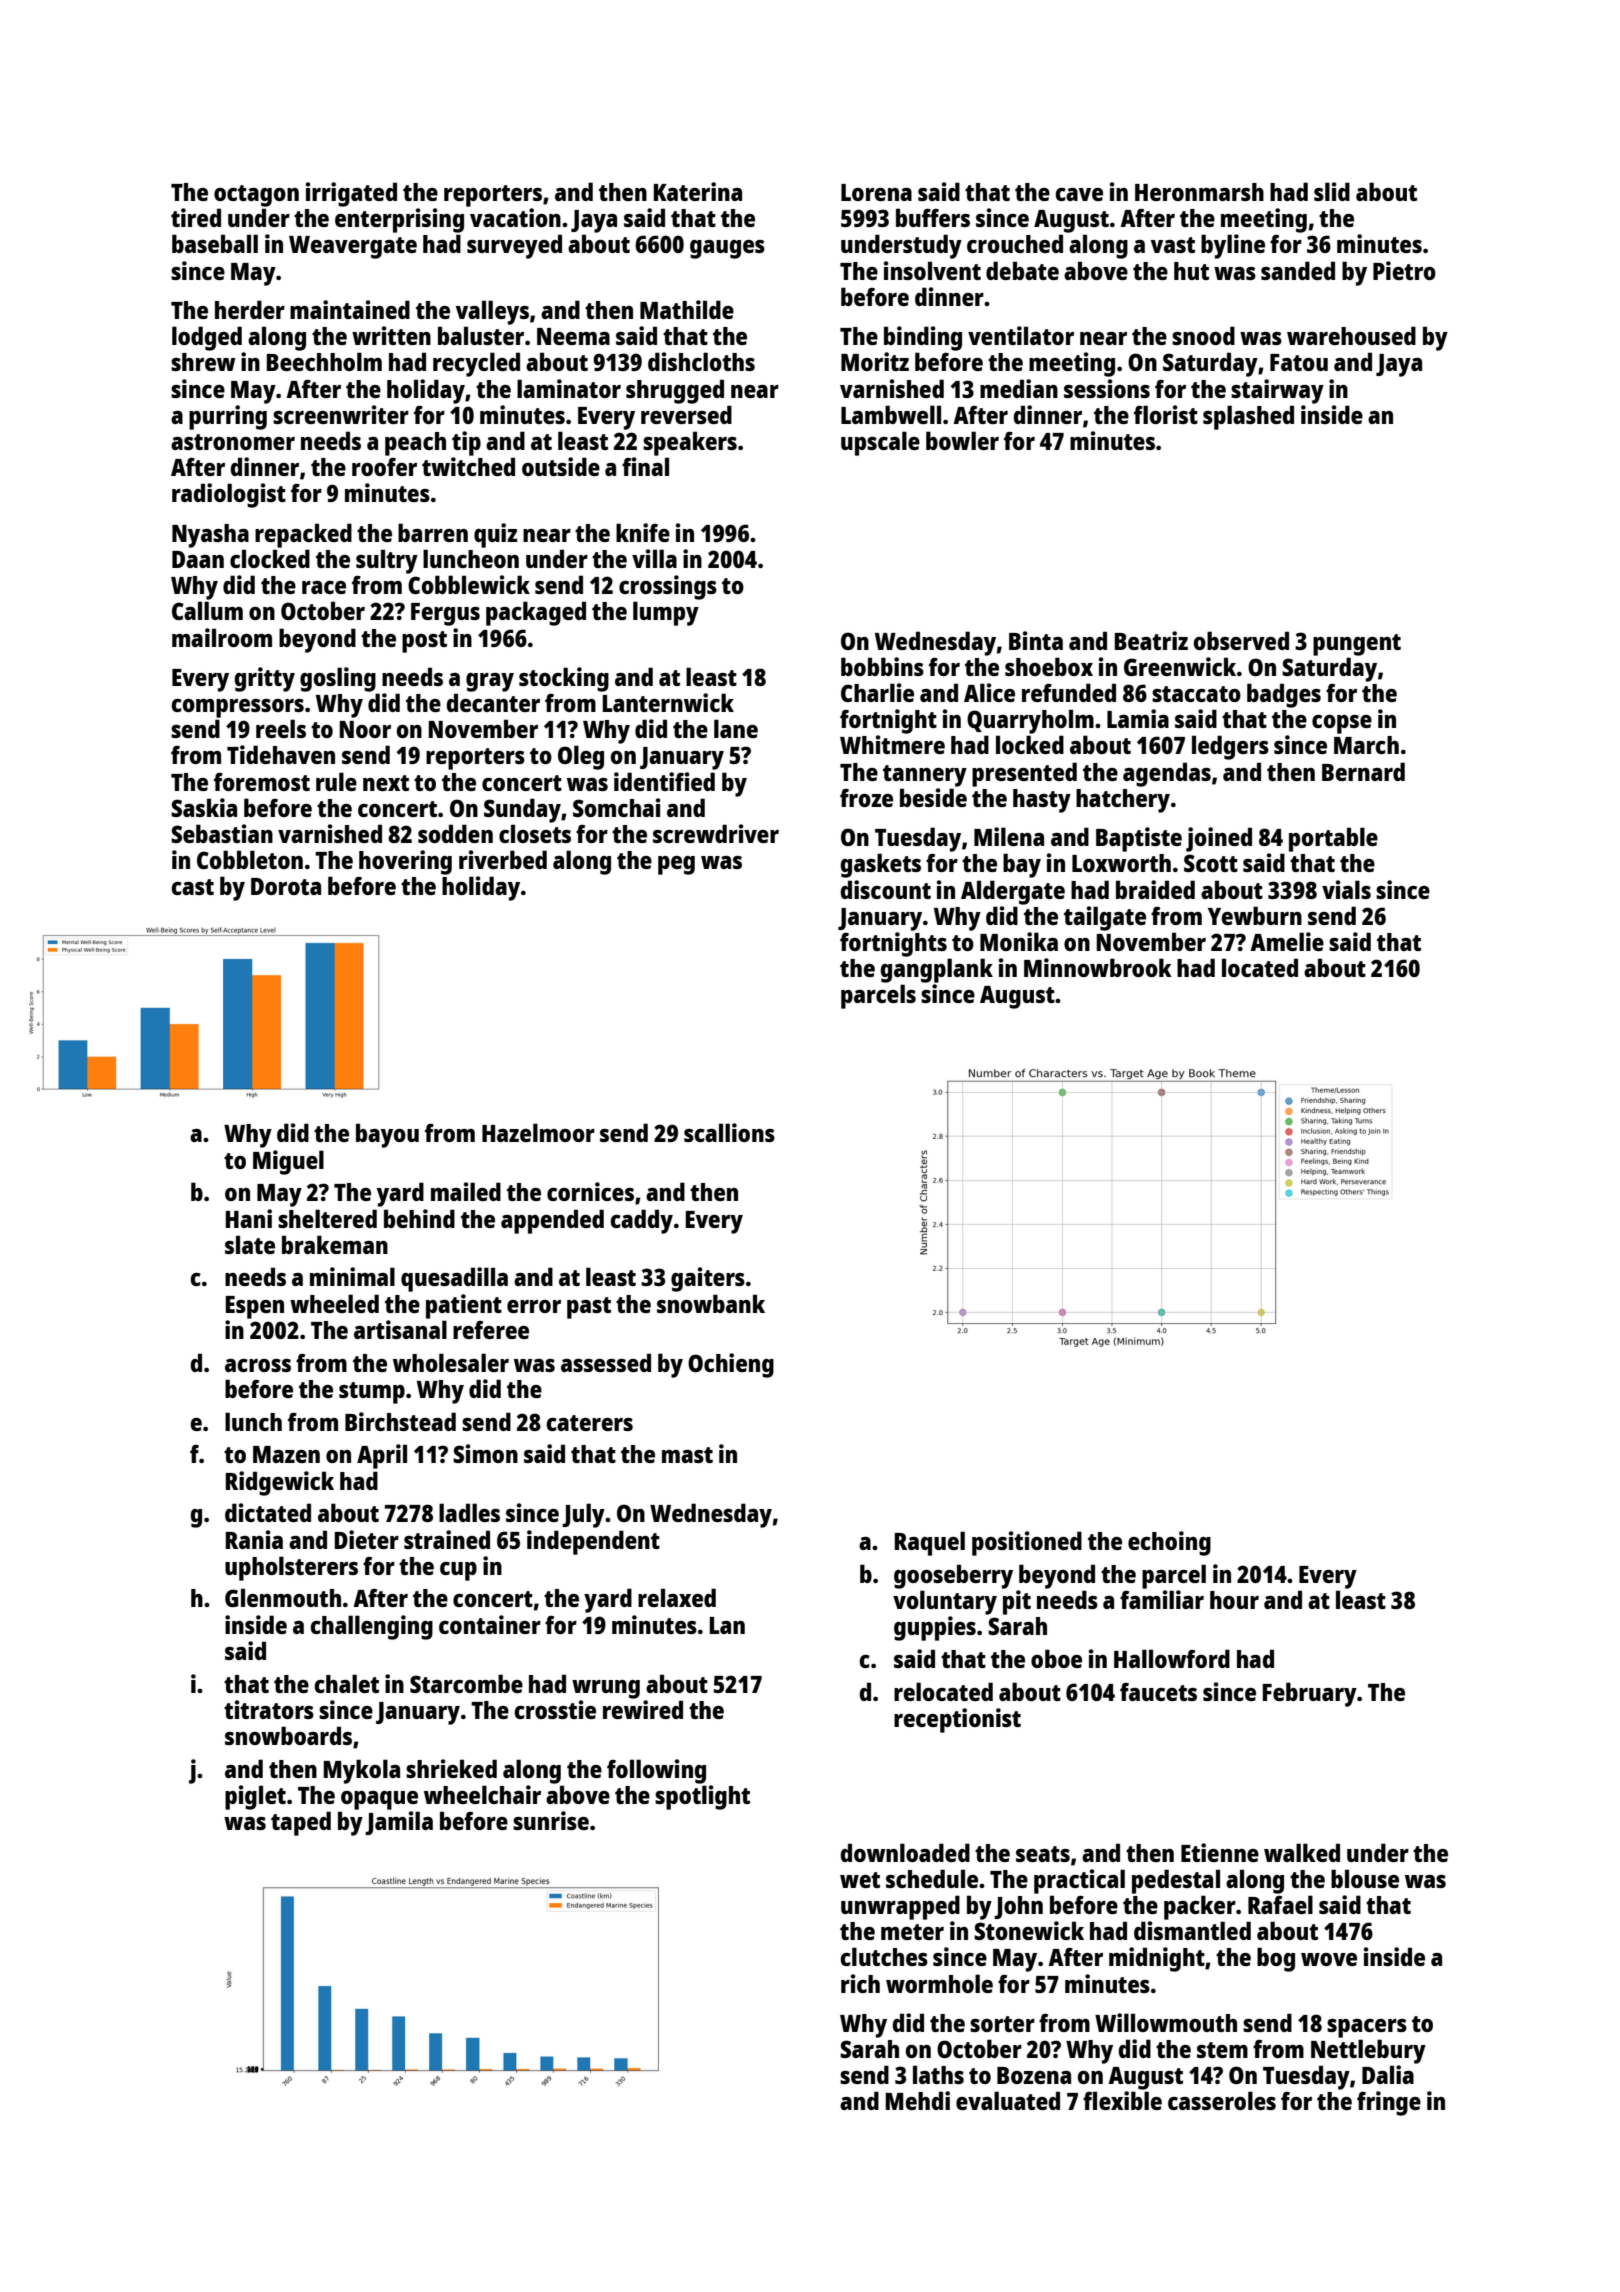  What do you see at coordinates (399, 220) in the screenshot?
I see `enterprising` at bounding box center [399, 220].
